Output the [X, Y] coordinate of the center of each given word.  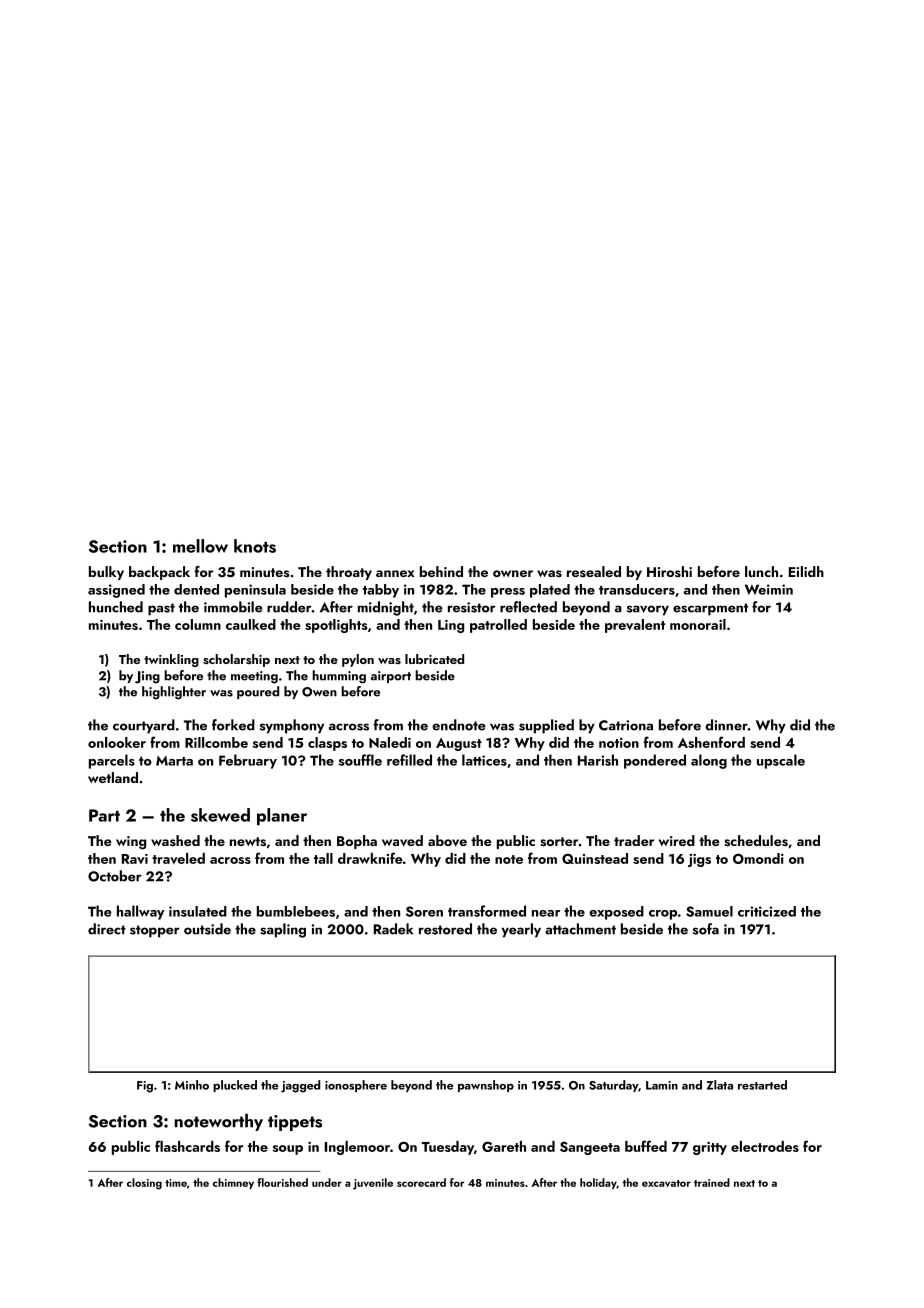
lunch [761, 571]
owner [513, 573]
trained [712, 1182]
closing [144, 1184]
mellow [200, 546]
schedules [756, 841]
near [546, 913]
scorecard [421, 1182]
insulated [198, 911]
